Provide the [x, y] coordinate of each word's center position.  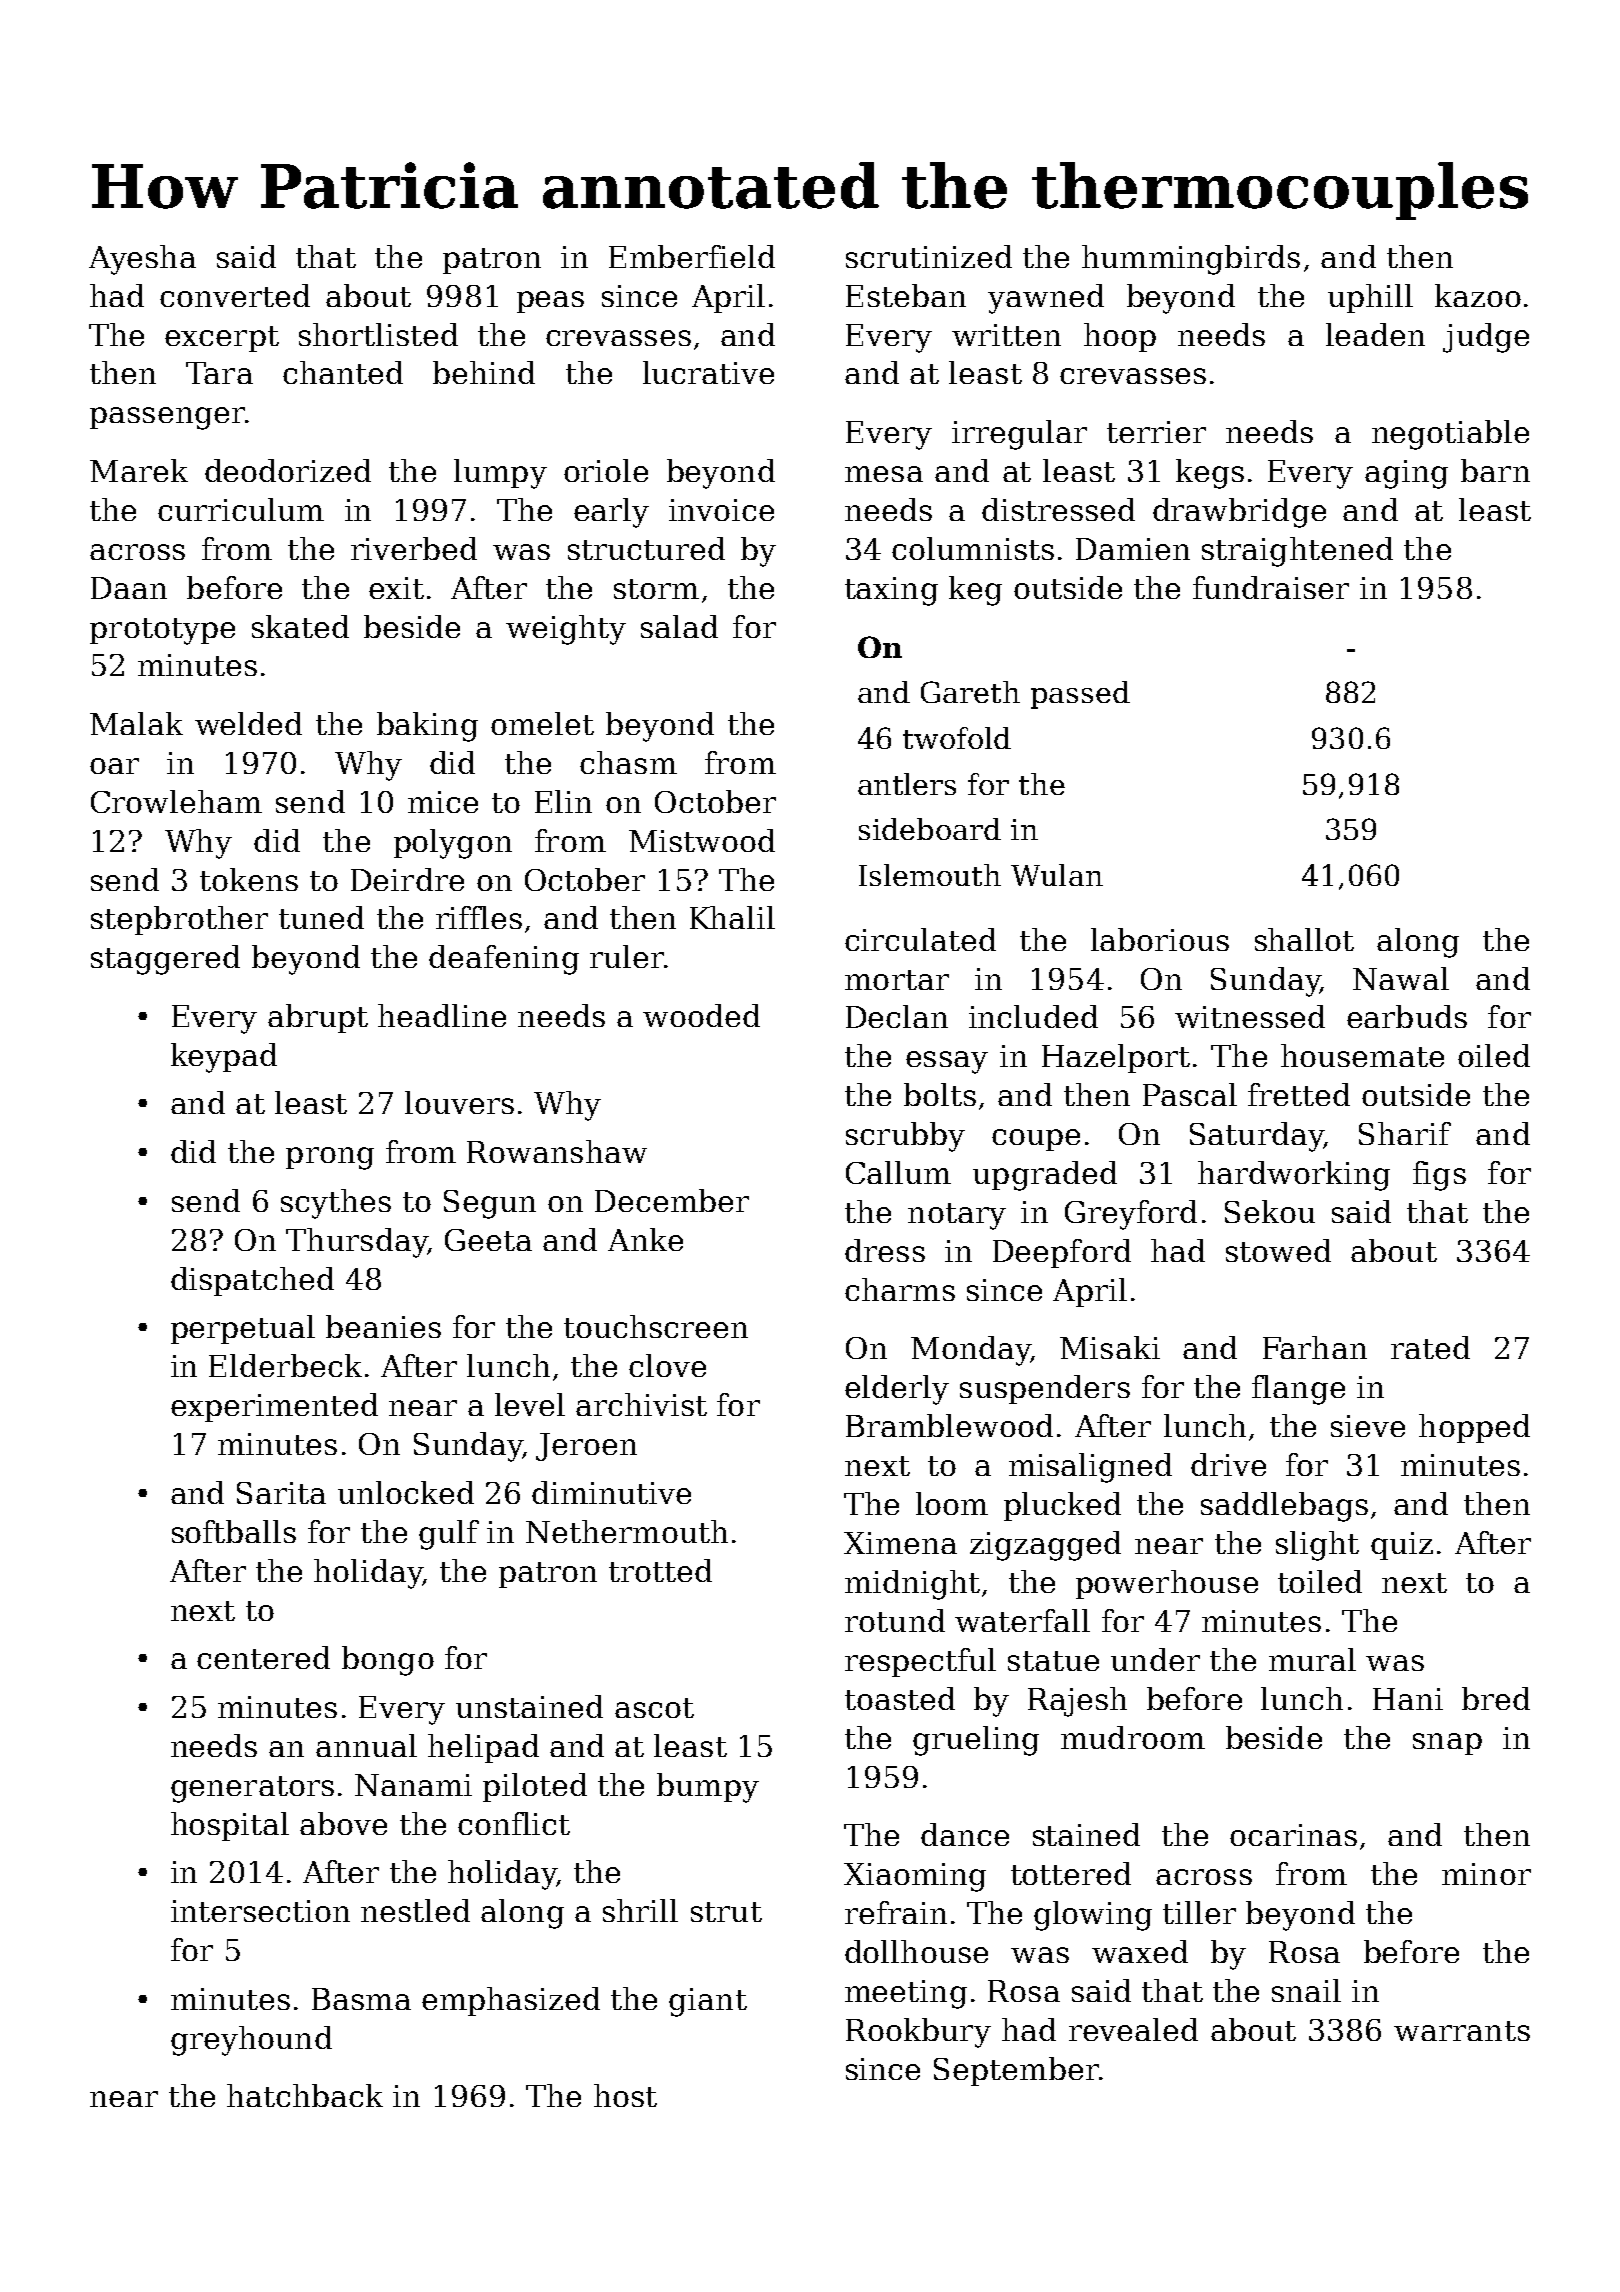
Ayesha [142, 260]
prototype [162, 631]
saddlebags [1284, 1507]
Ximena [900, 1543]
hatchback [305, 2095]
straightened [1297, 552]
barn [1495, 470]
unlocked [406, 1492]
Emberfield [692, 256]
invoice [721, 510]
